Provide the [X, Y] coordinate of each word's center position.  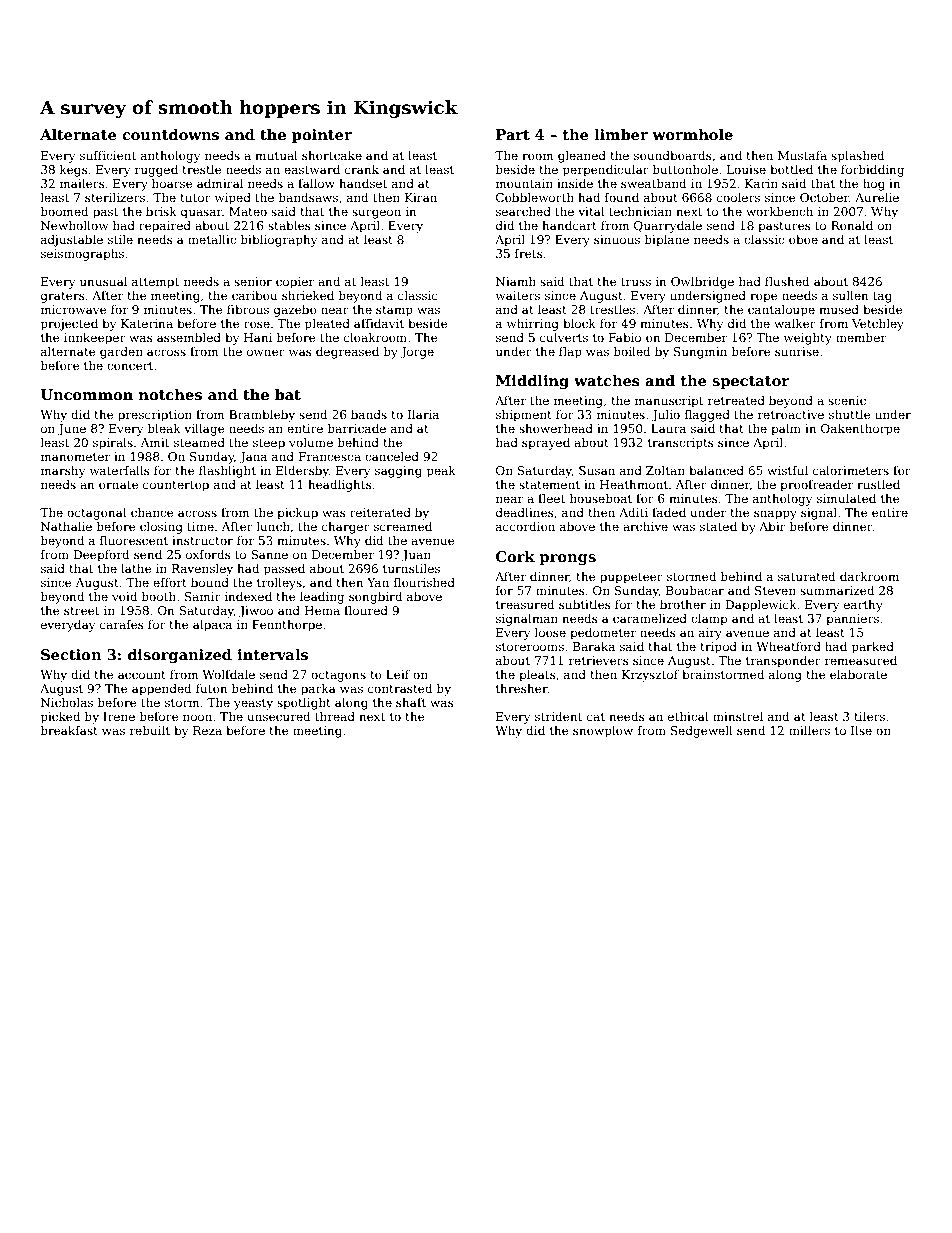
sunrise [797, 351]
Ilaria [423, 414]
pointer [322, 136]
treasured [525, 604]
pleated [327, 324]
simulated [846, 498]
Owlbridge [702, 282]
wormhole [692, 134]
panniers [852, 620]
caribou [254, 295]
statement [549, 485]
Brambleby [262, 415]
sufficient [108, 155]
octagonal [97, 513]
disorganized [180, 656]
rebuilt [150, 730]
